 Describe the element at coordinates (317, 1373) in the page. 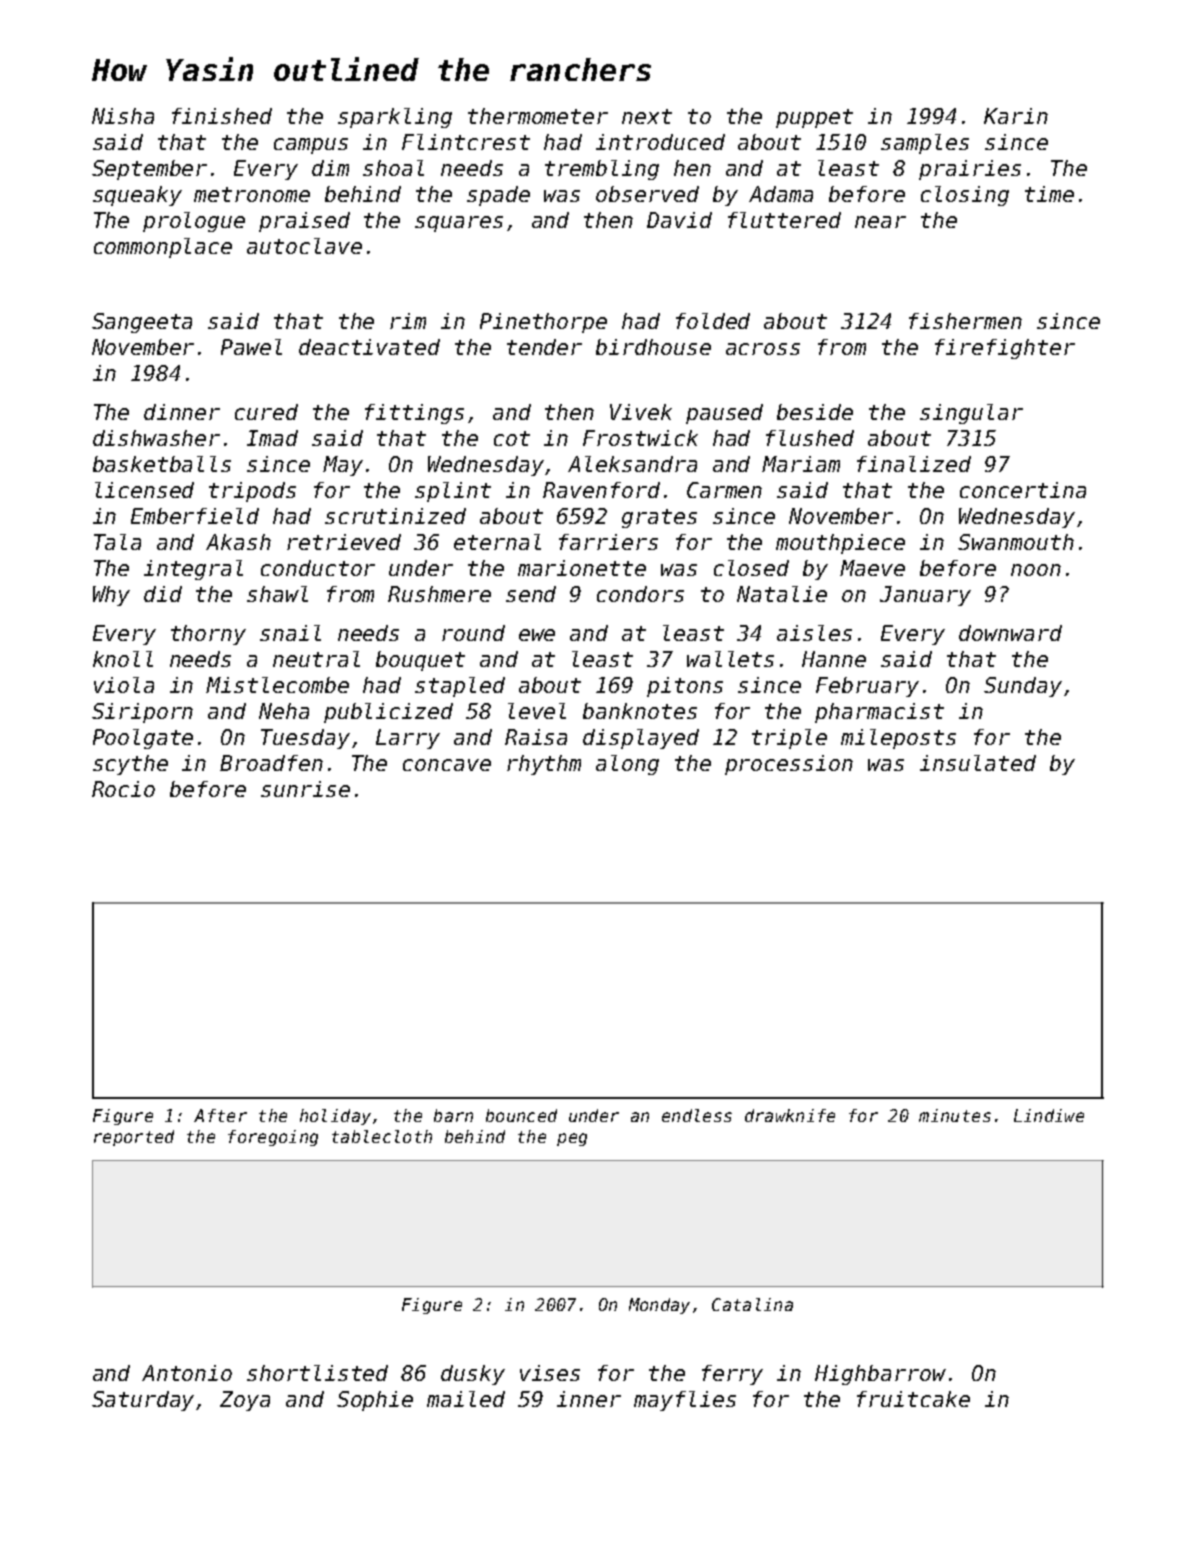

I see `shortlisted` at that location.
